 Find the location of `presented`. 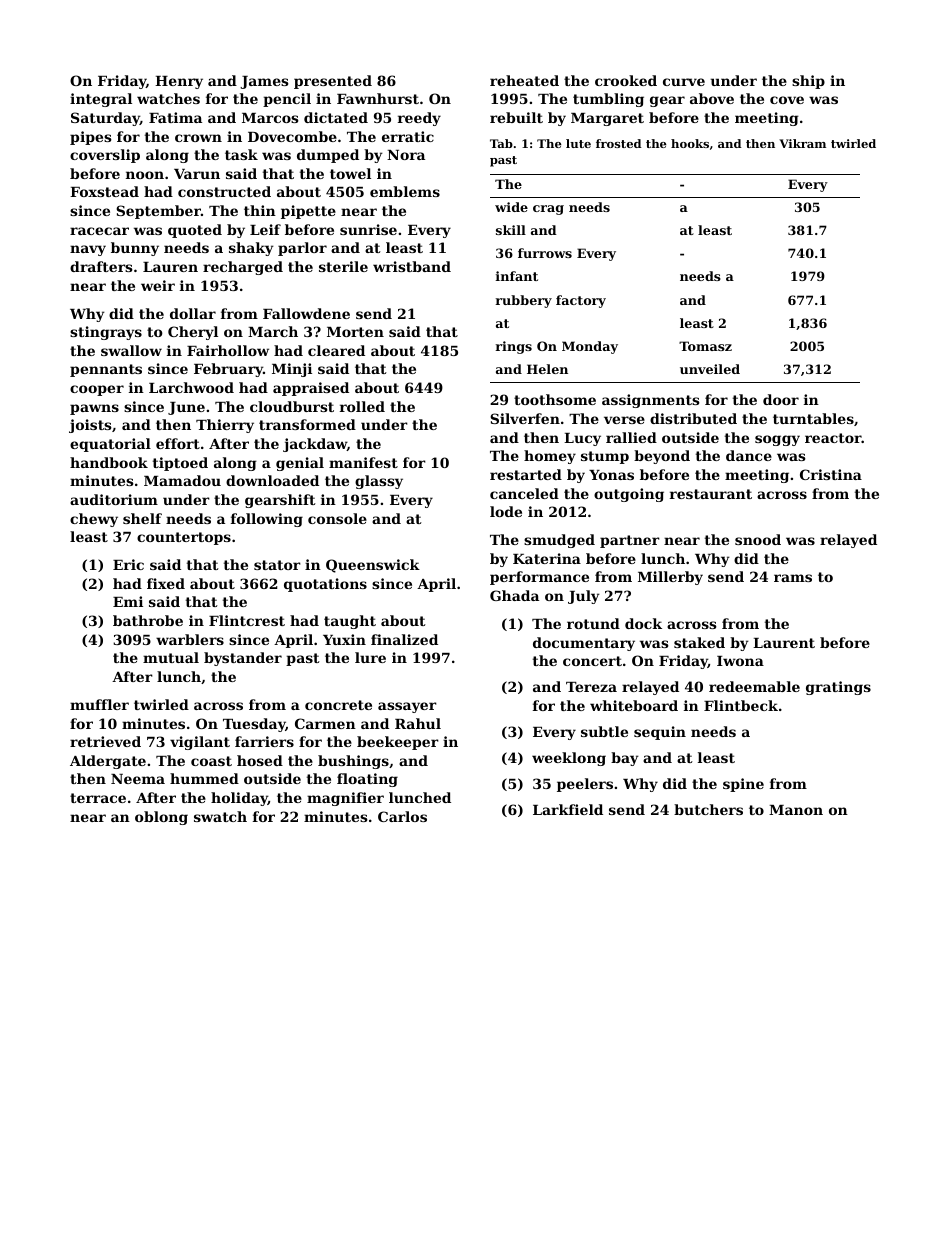

presented is located at coordinates (333, 82).
